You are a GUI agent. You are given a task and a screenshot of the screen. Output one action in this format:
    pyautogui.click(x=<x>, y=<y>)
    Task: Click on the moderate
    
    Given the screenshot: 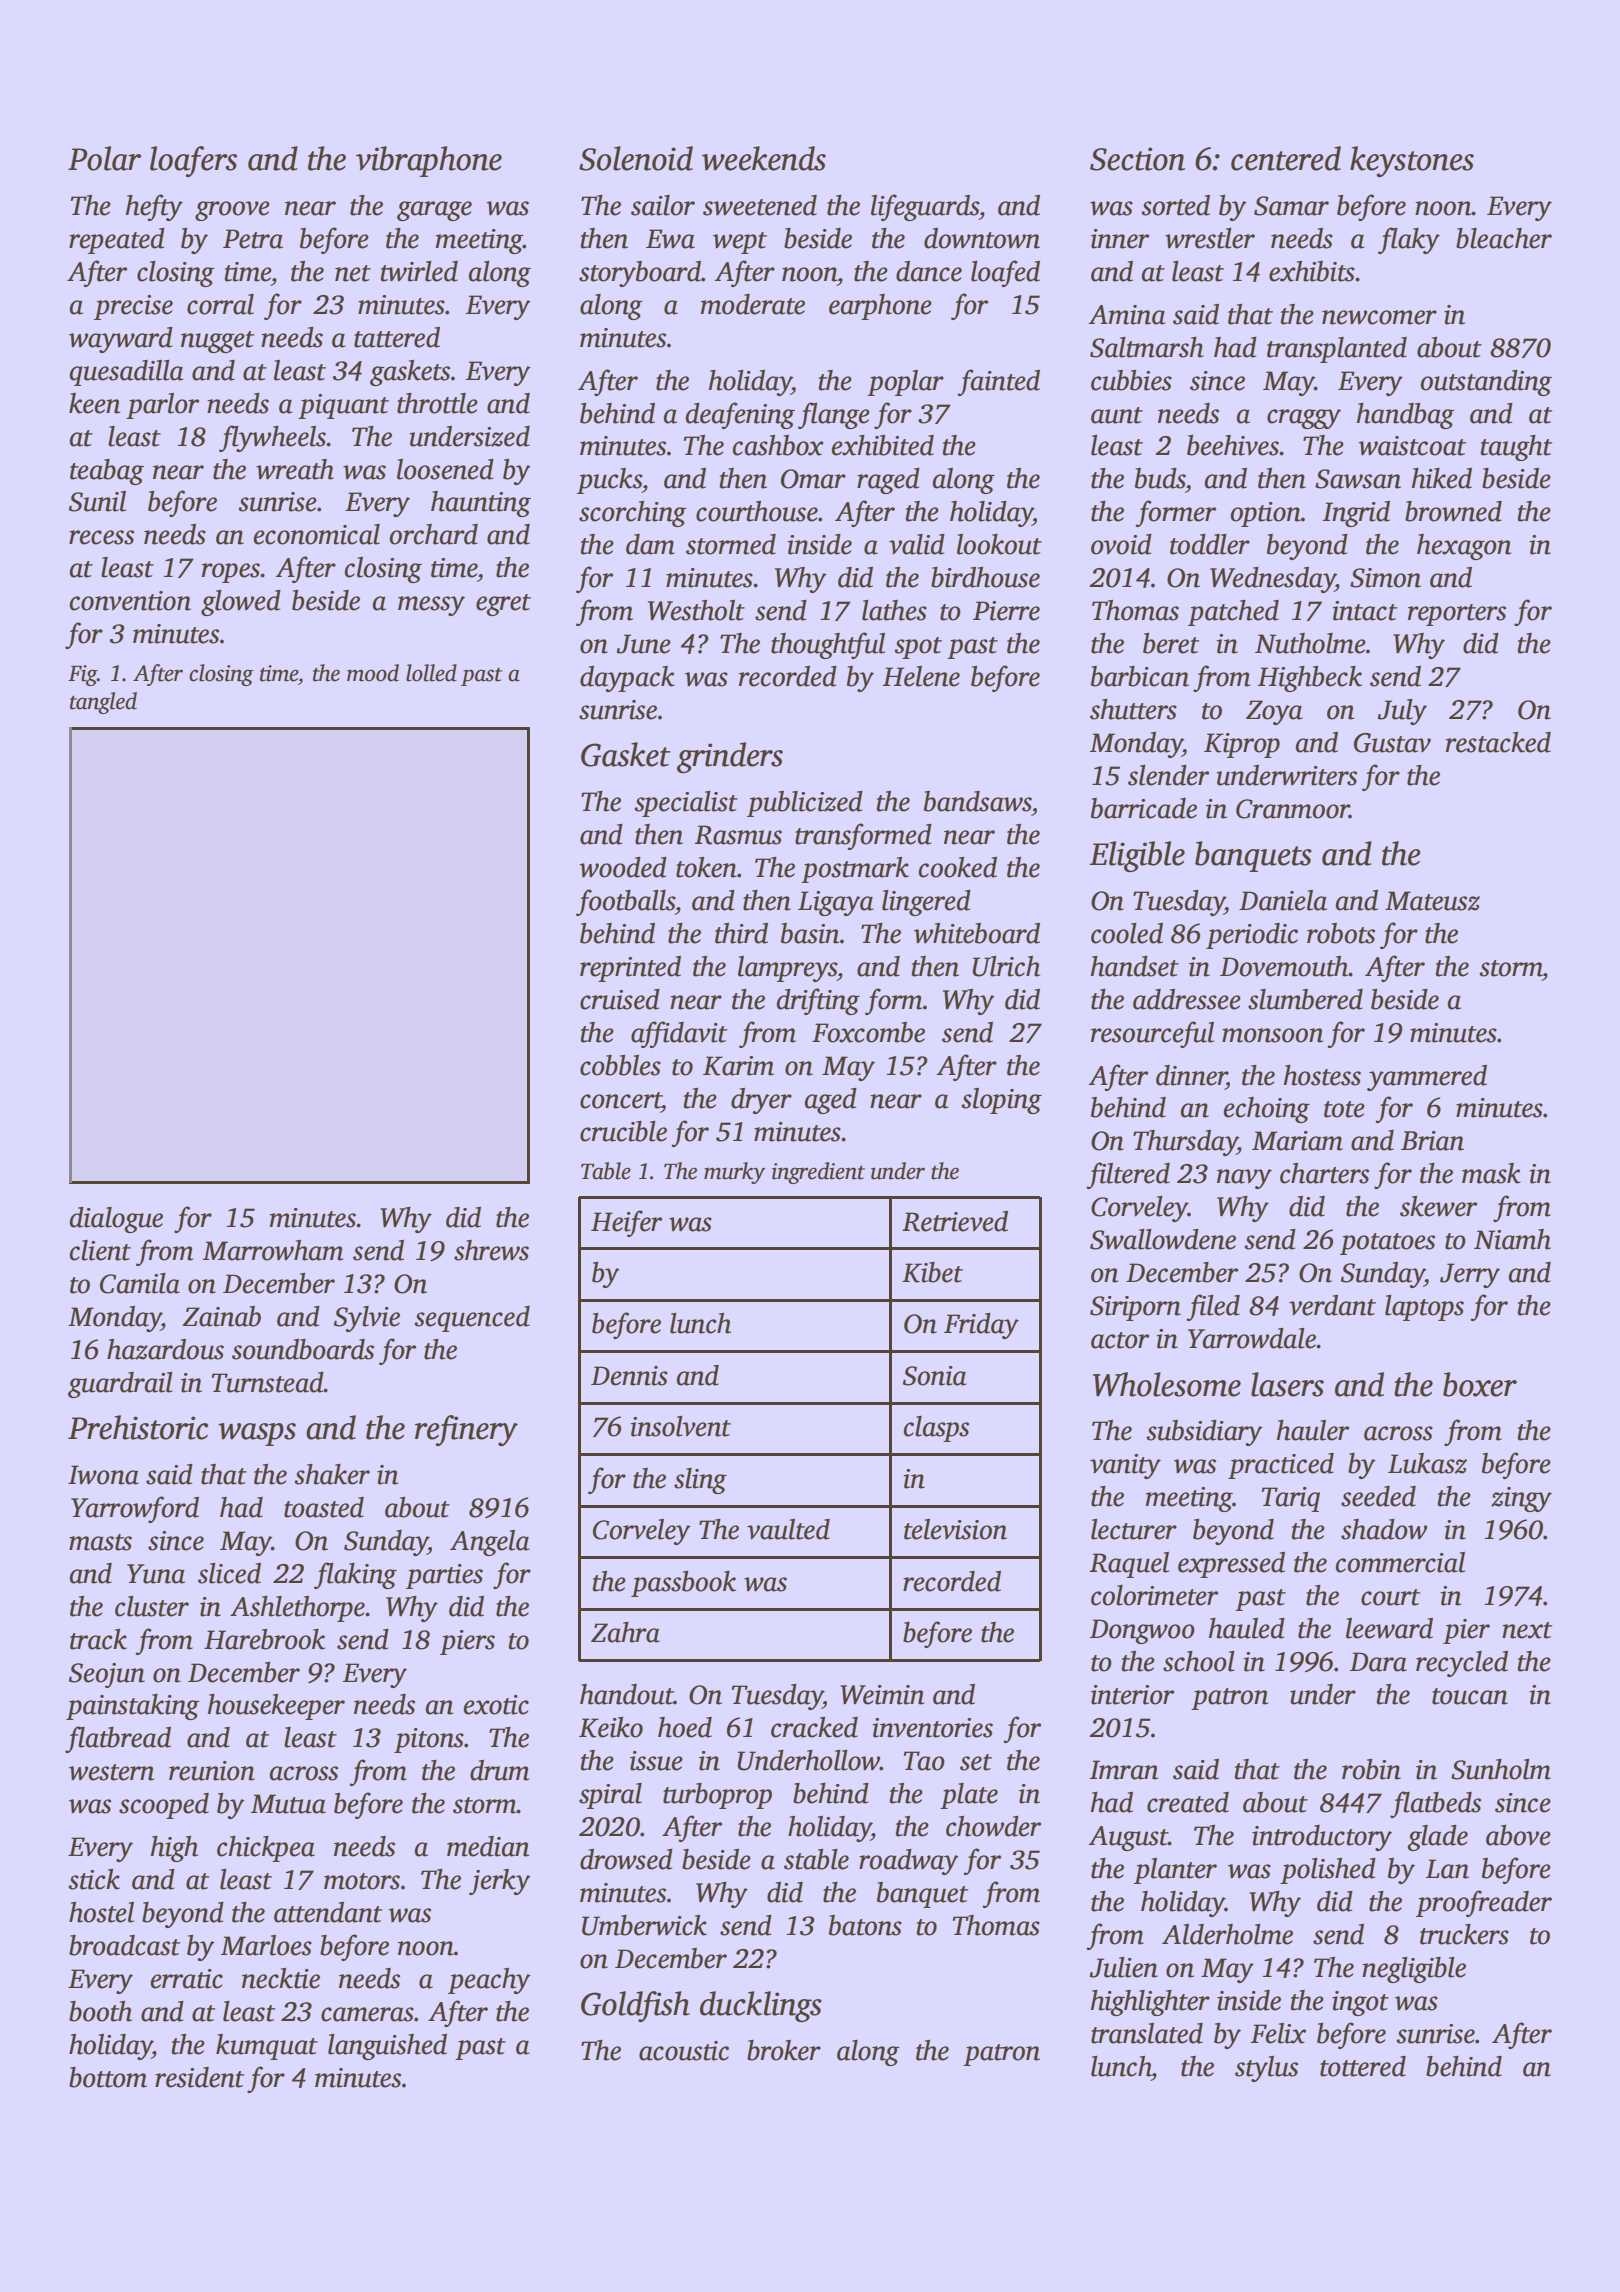 What is the action you would take?
    pyautogui.click(x=753, y=304)
